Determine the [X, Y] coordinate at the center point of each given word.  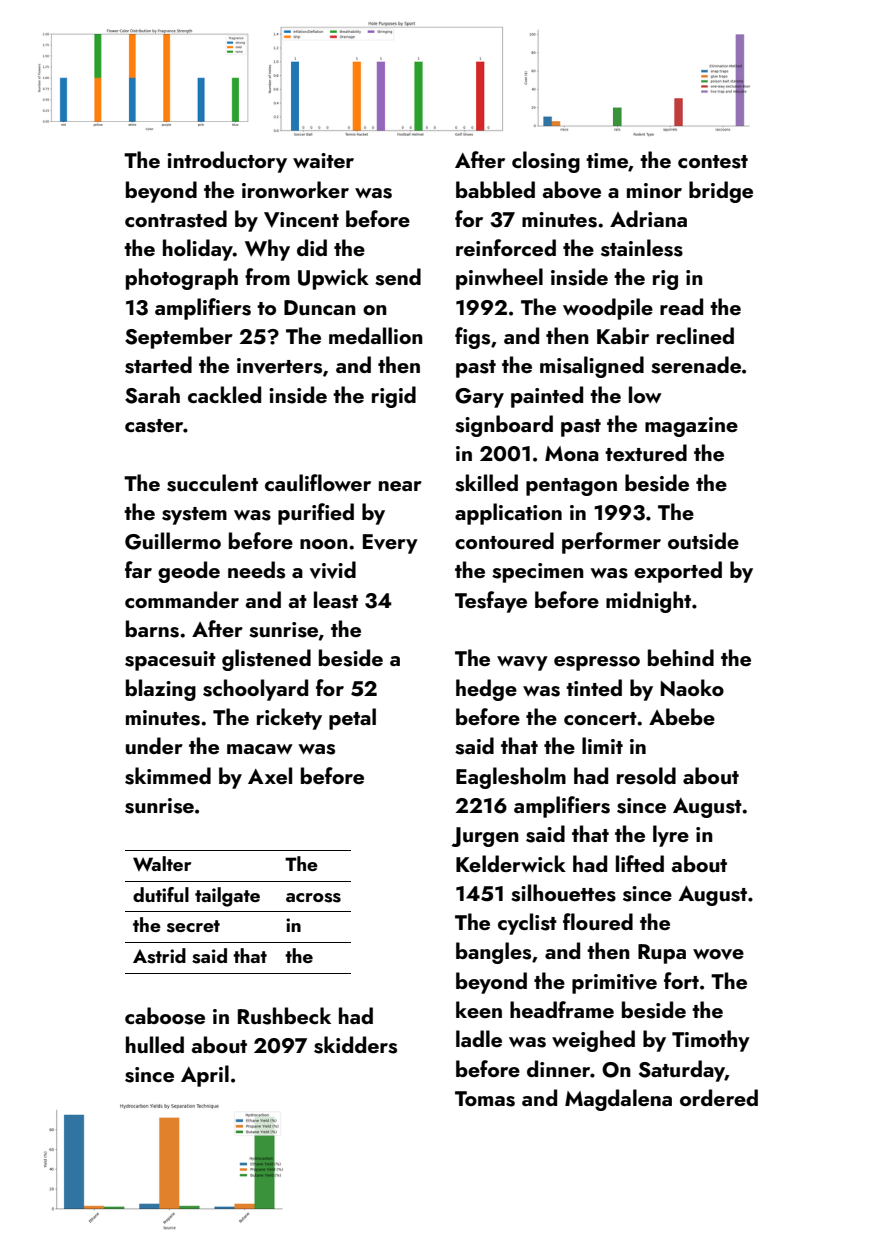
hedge [486, 690]
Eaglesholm [511, 778]
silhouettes [563, 893]
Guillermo [173, 541]
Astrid [159, 956]
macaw [260, 749]
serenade [696, 365]
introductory [227, 162]
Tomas [485, 1099]
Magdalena [618, 1100]
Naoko [692, 687]
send [398, 277]
